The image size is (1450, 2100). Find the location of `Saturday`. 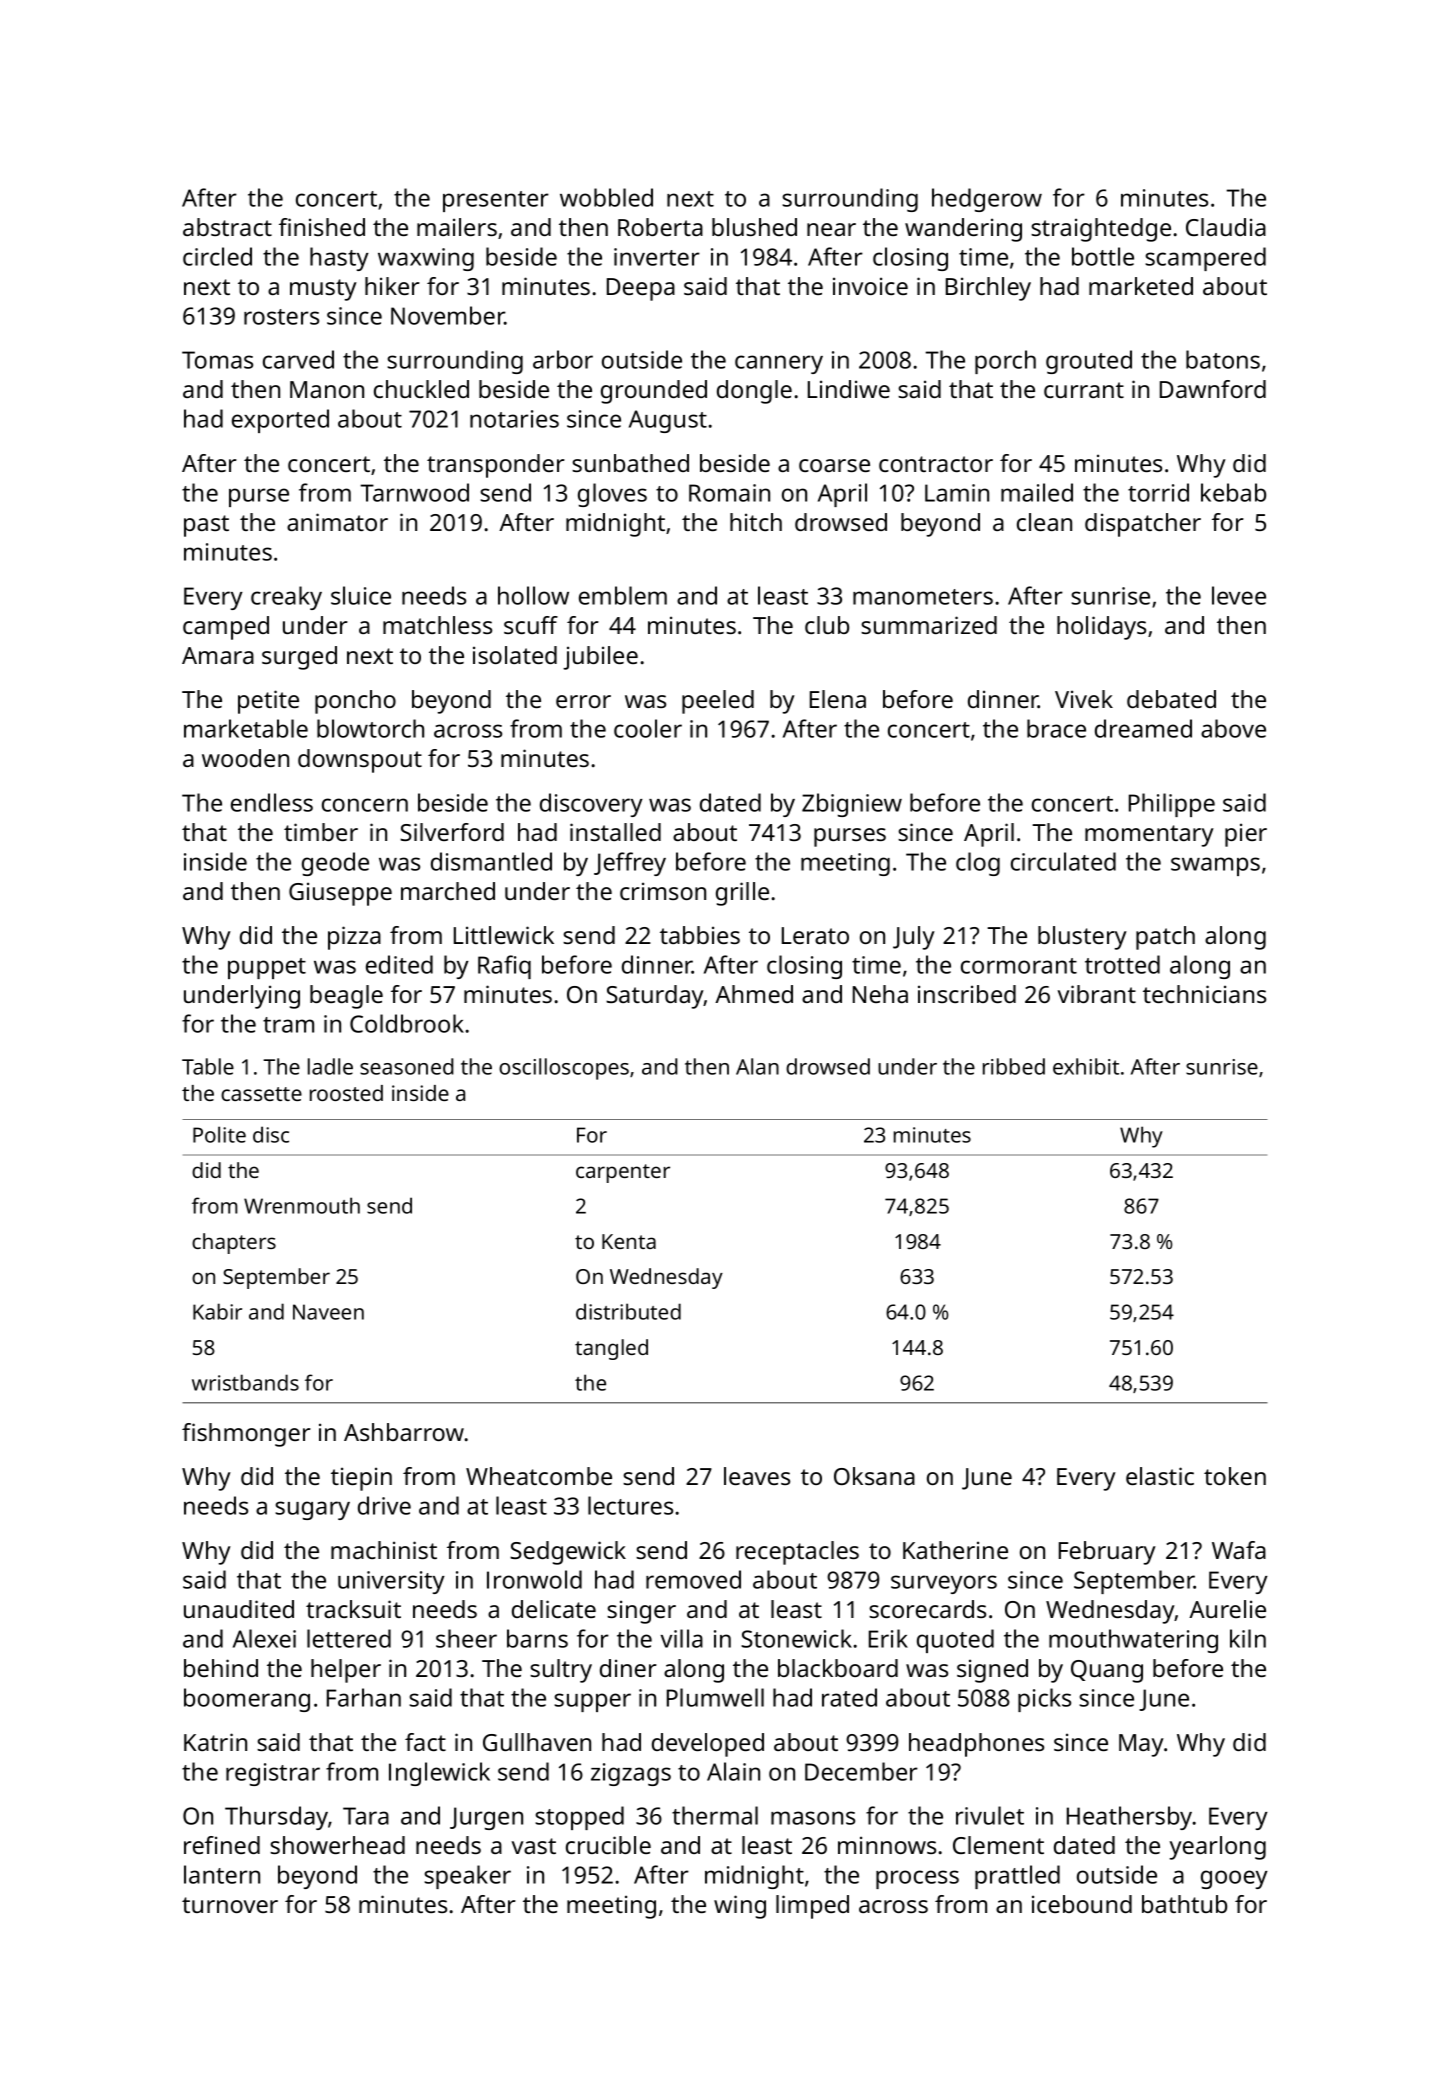

Saturday is located at coordinates (655, 997).
